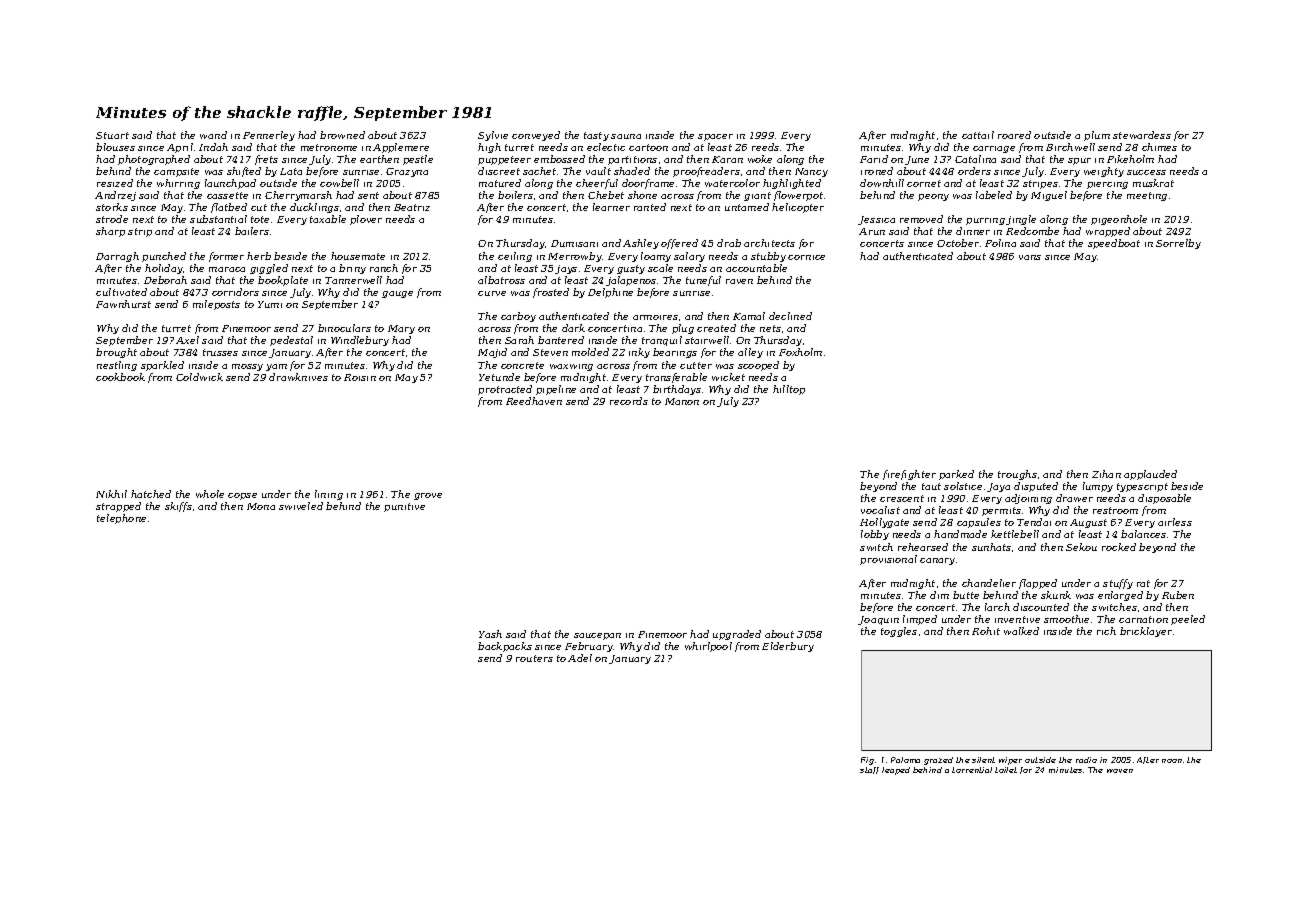 The height and width of the document is (924, 1308). I want to click on grove, so click(428, 496).
